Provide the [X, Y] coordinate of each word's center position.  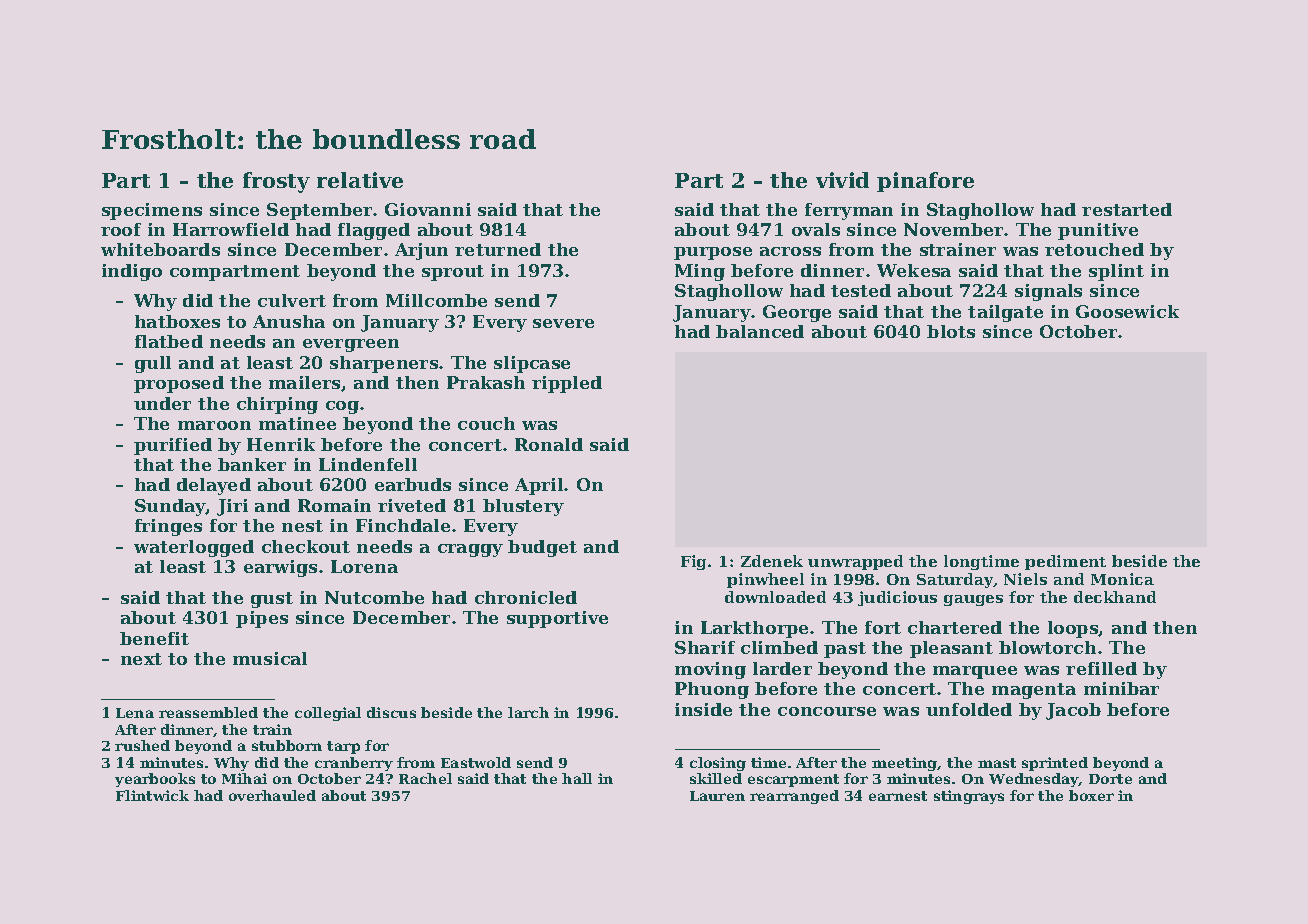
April [539, 486]
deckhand [1115, 597]
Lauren [717, 796]
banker [252, 464]
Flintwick [152, 795]
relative [360, 180]
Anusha [289, 321]
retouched [1094, 249]
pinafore [925, 182]
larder [782, 668]
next [141, 659]
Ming [700, 272]
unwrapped [855, 562]
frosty [276, 182]
